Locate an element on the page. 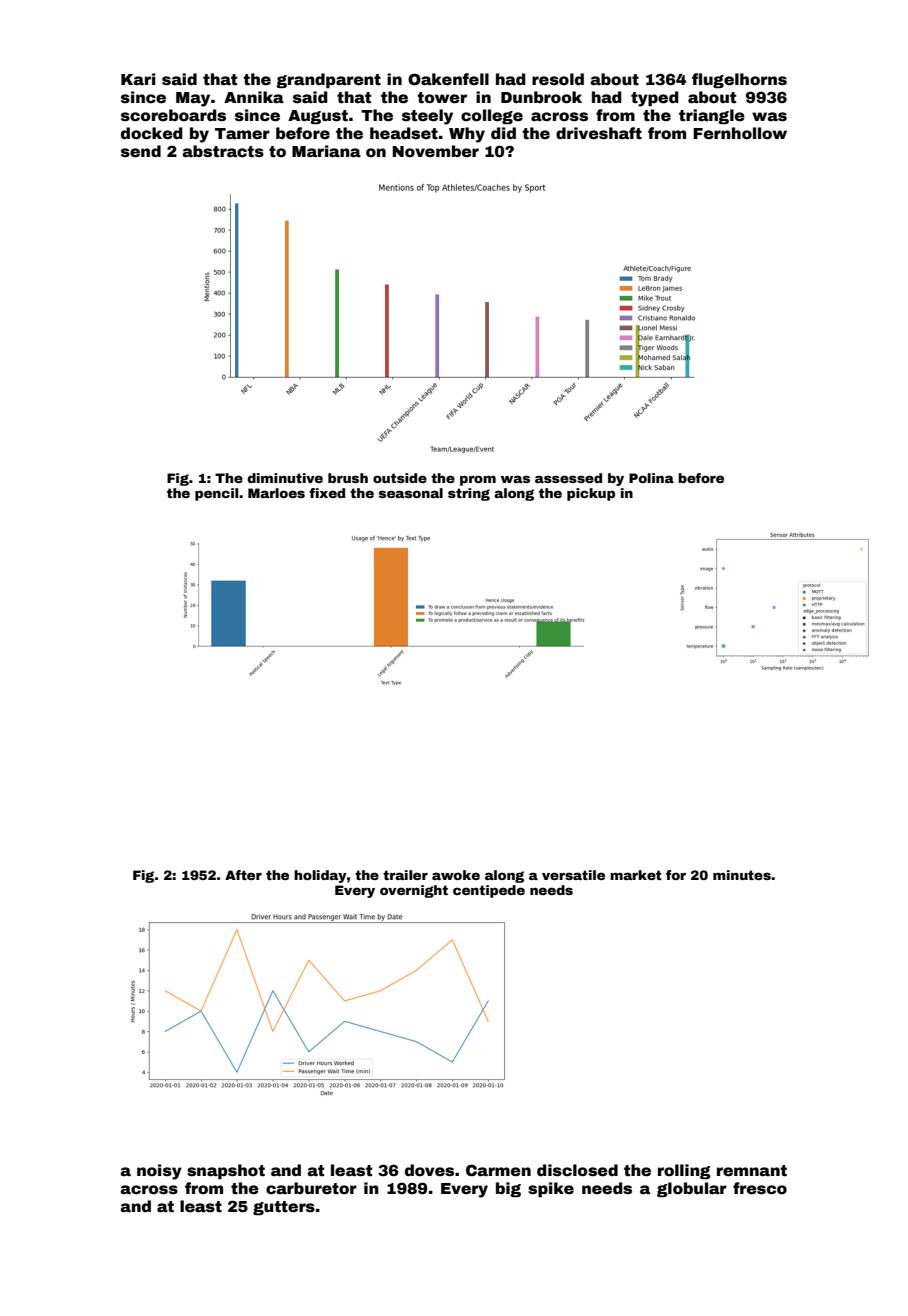 Image resolution: width=908 pixels, height=1316 pixels. pencil is located at coordinates (216, 494).
